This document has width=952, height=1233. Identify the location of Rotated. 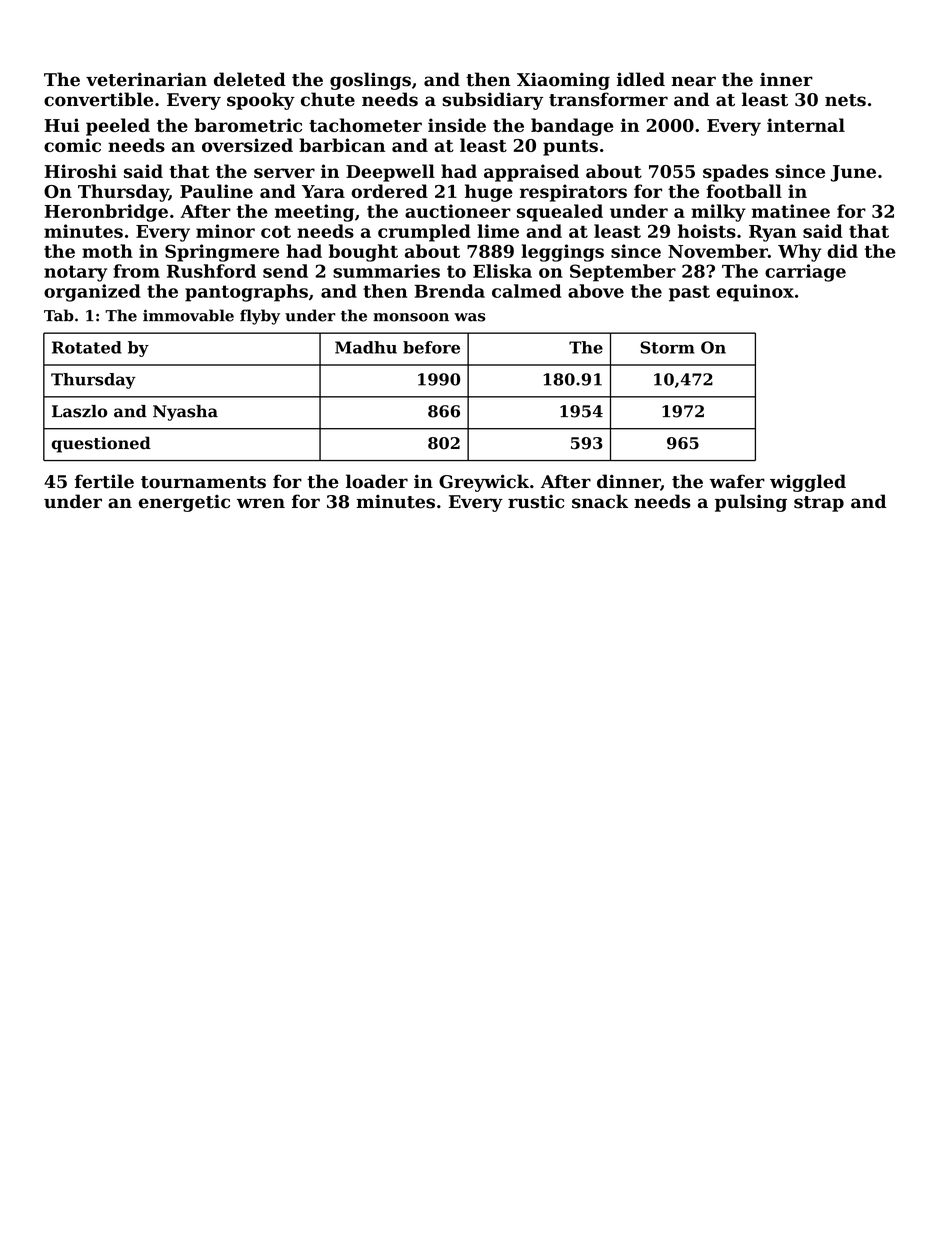
(87, 347).
